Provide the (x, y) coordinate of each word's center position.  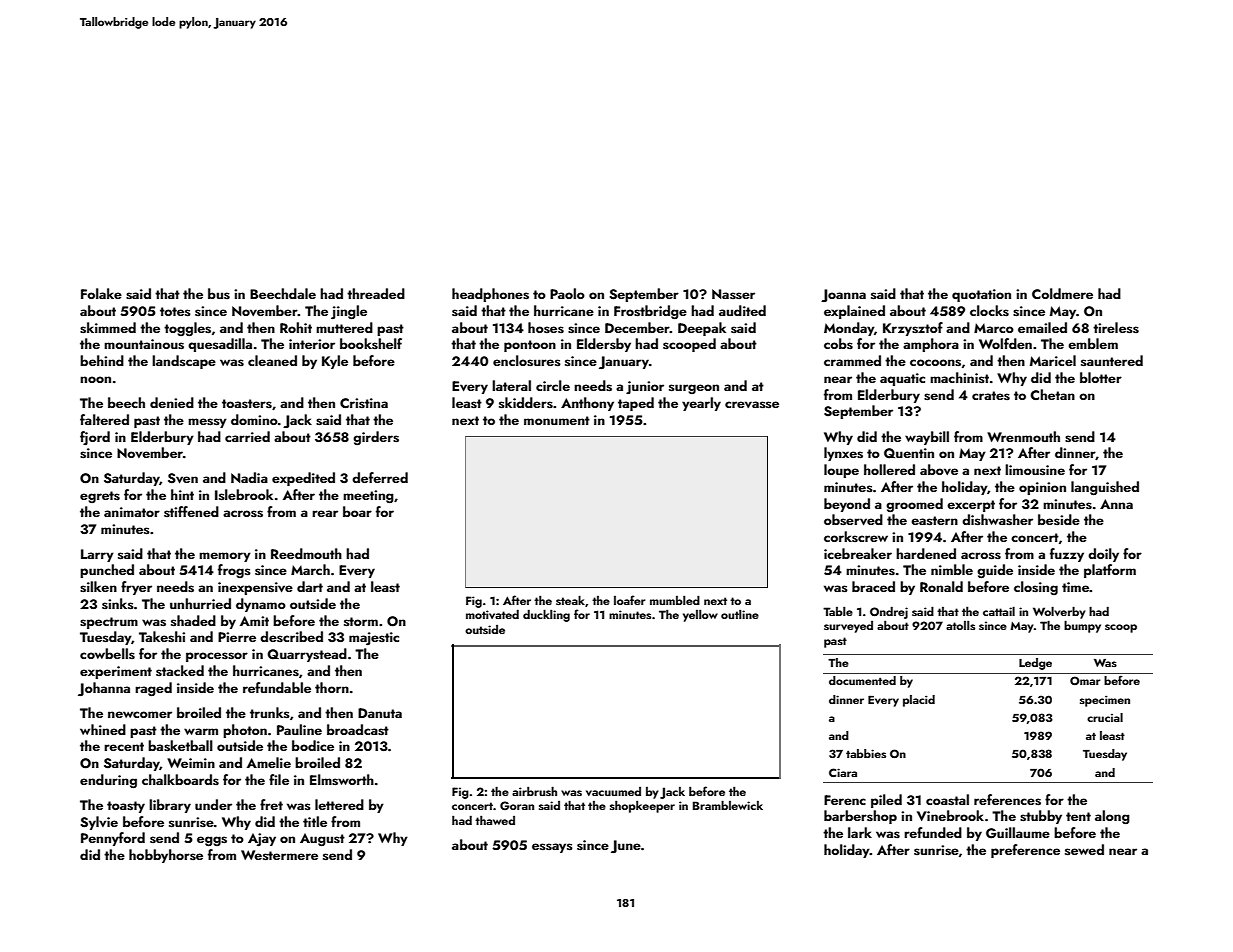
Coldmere (1062, 293)
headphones (490, 295)
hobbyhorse (166, 856)
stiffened (191, 512)
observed (853, 520)
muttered (344, 327)
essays (552, 848)
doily (1103, 555)
